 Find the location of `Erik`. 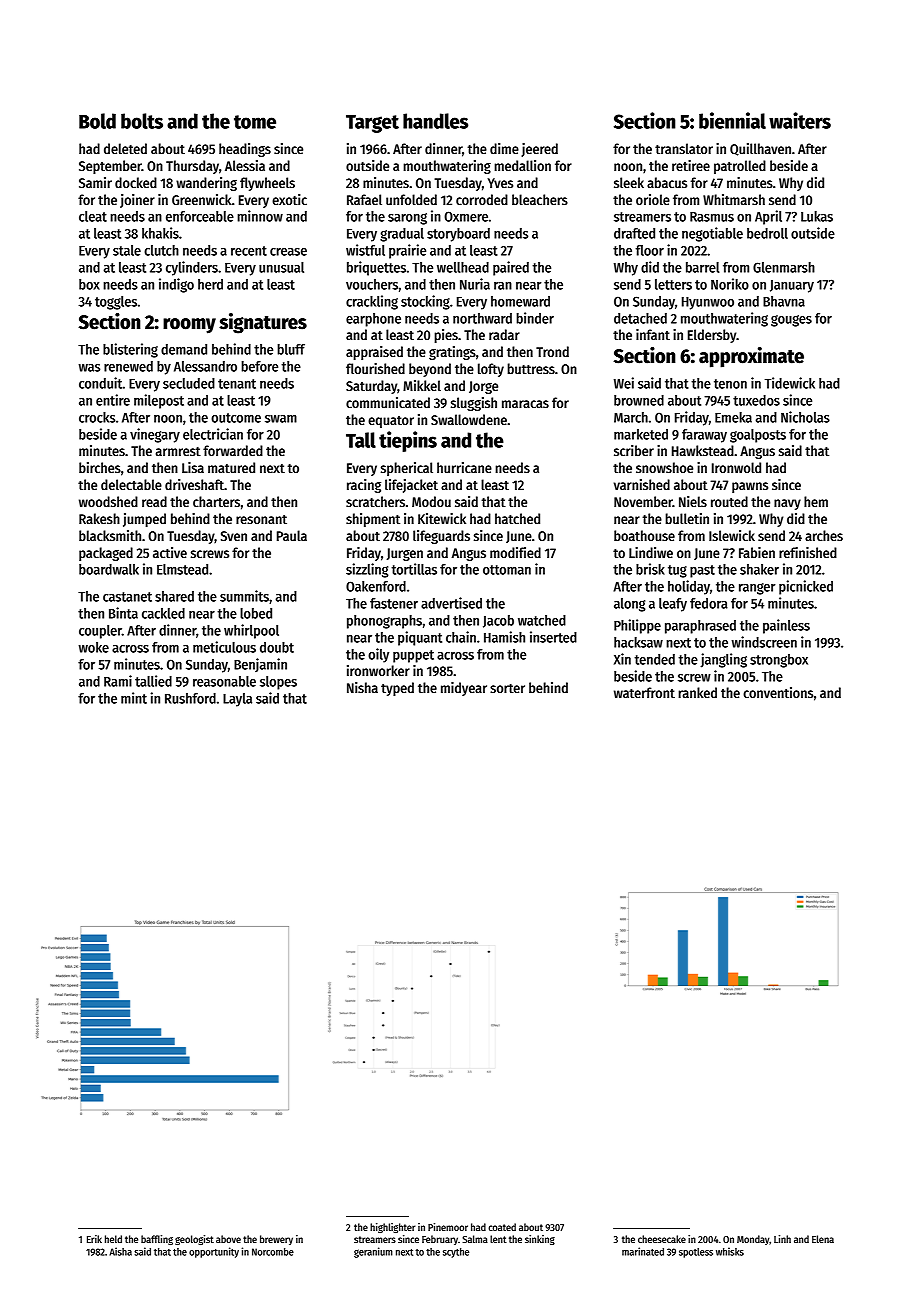

Erik is located at coordinates (94, 1239).
